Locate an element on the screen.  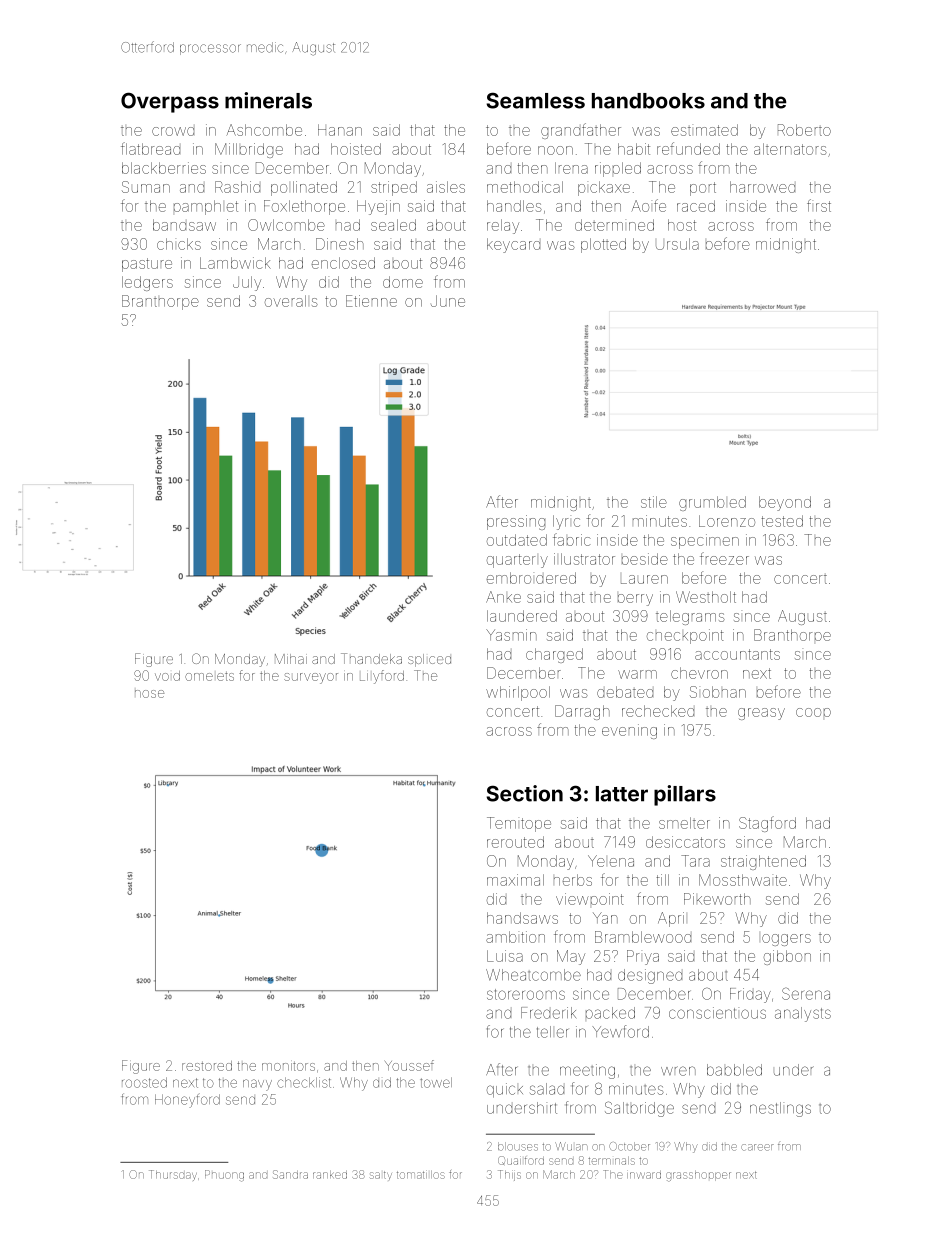
striped is located at coordinates (394, 188).
